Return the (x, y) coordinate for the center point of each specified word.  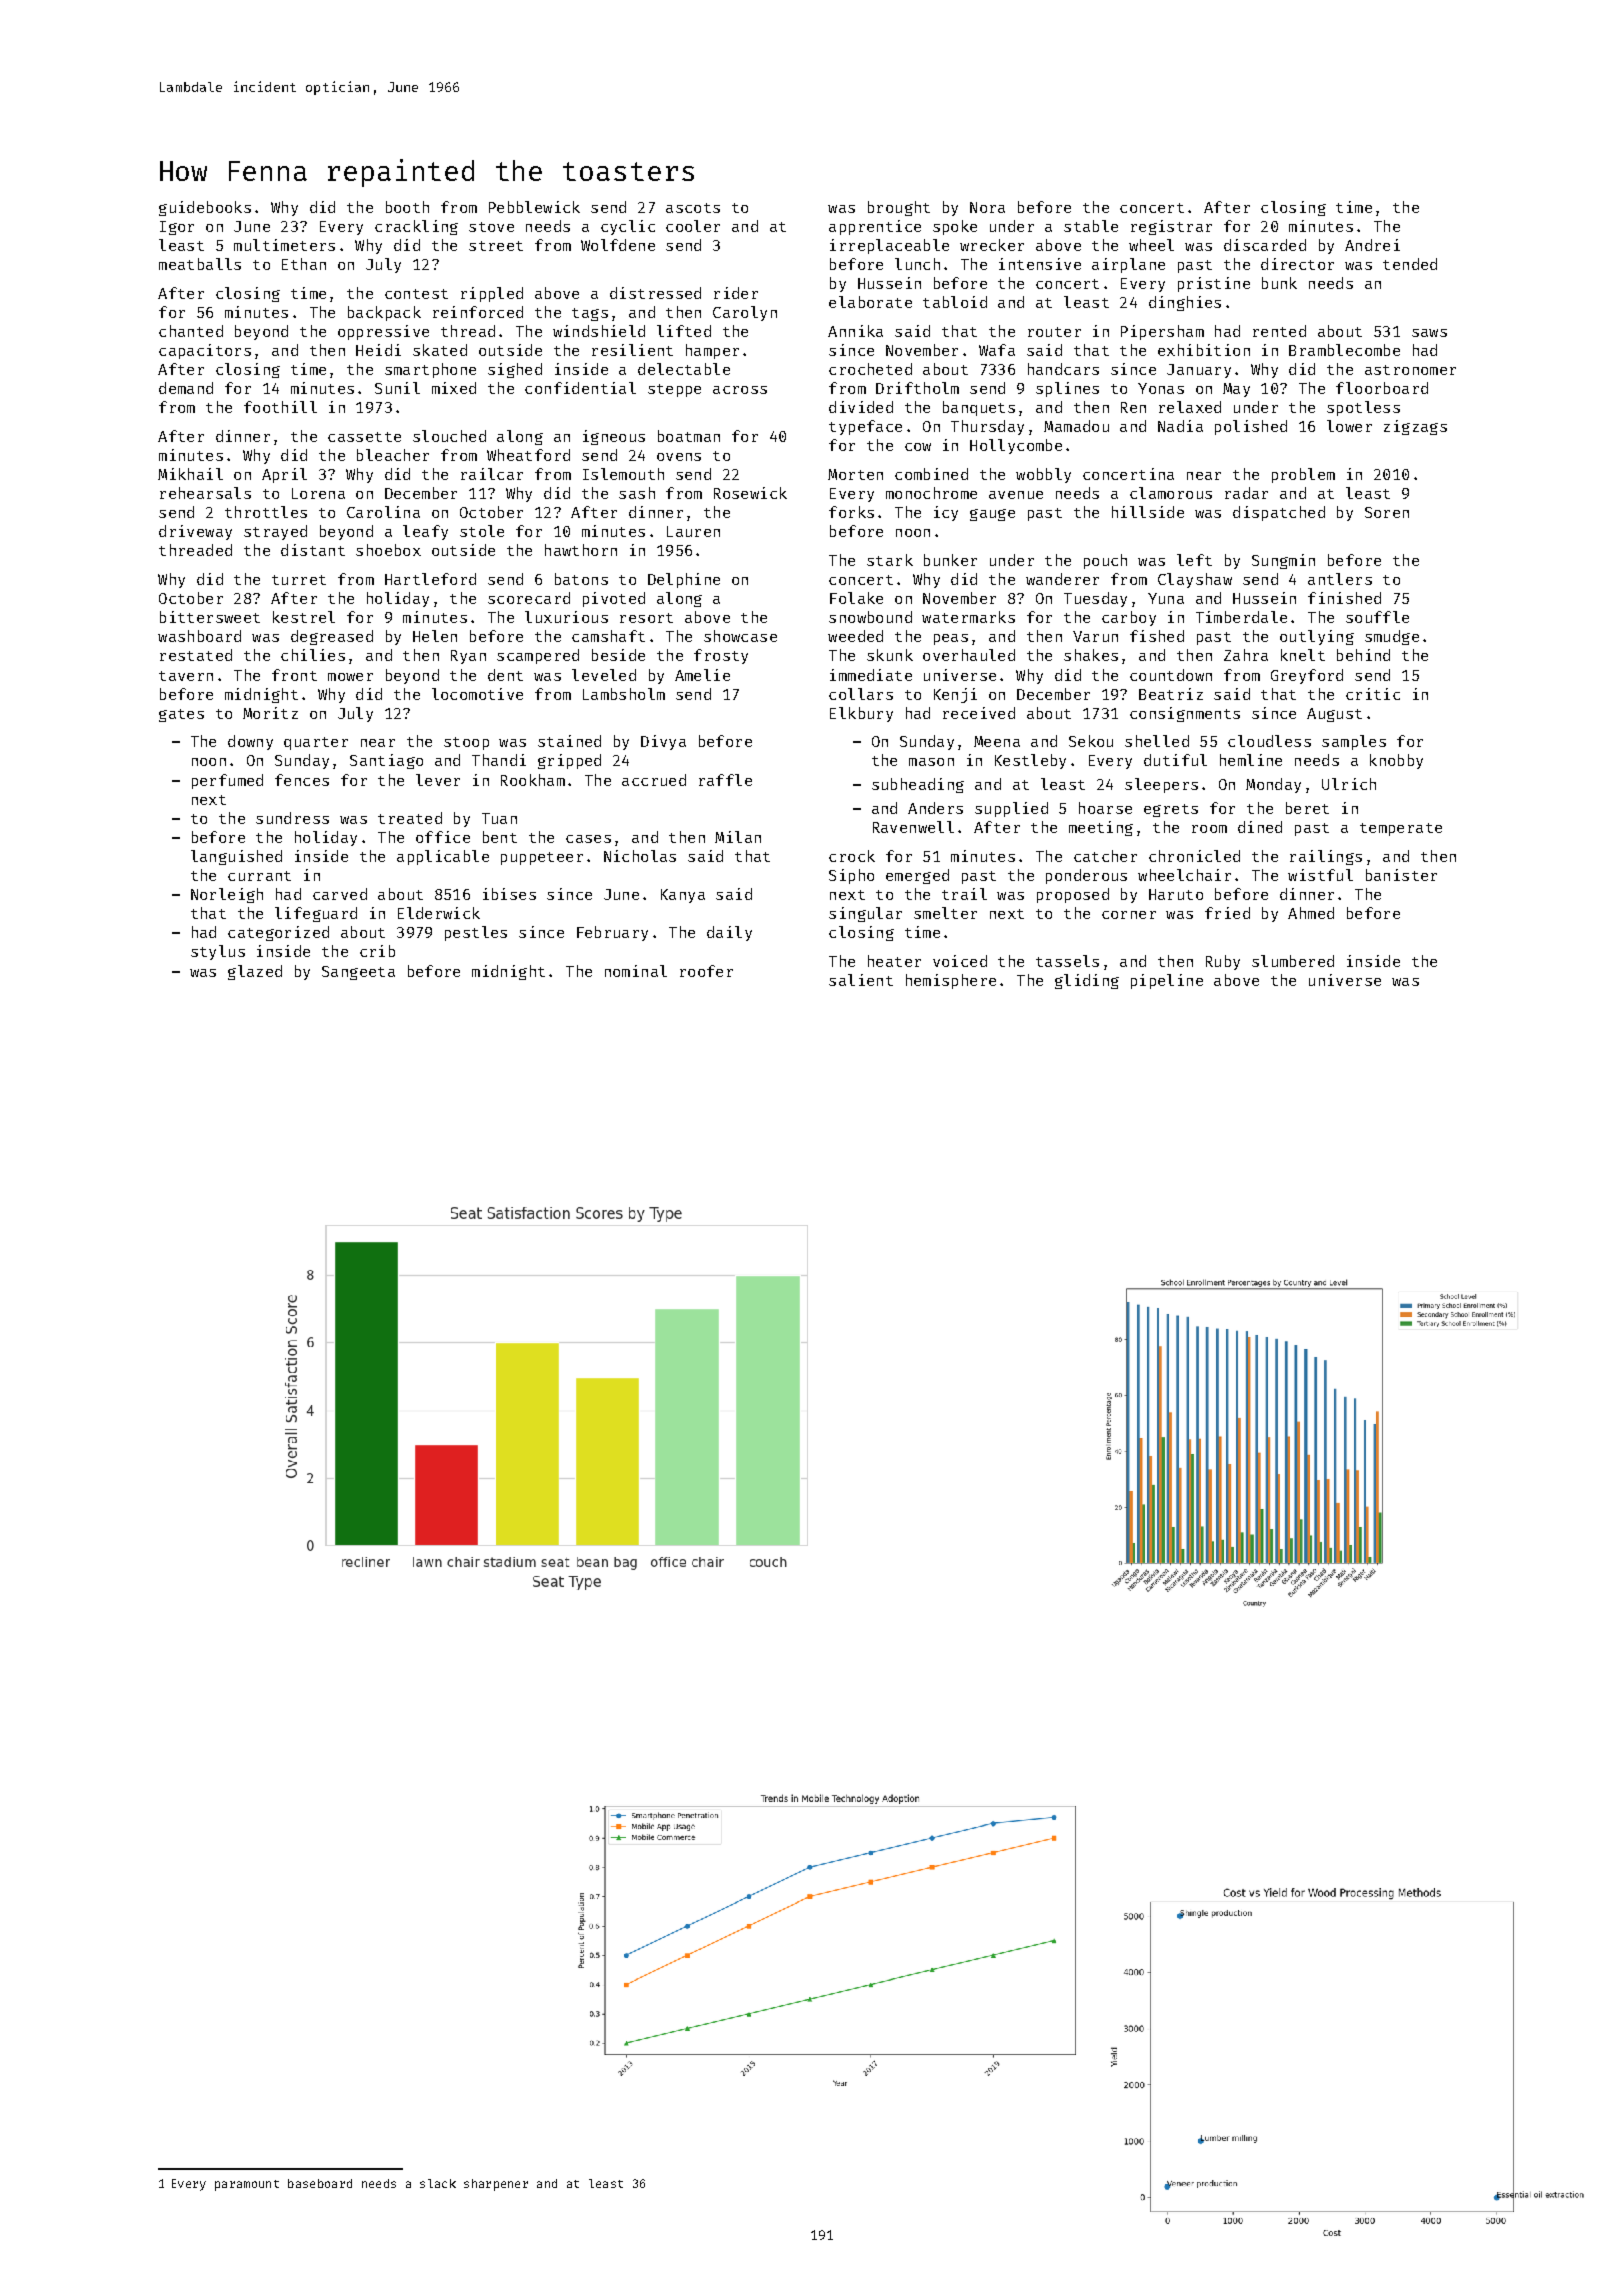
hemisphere (951, 981)
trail (964, 894)
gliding (1087, 981)
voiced (960, 961)
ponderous (1086, 876)
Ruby (1223, 962)
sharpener (496, 2185)
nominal (636, 971)
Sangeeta (358, 973)
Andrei (1372, 245)
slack (438, 2183)
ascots (693, 208)
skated (440, 350)
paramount (247, 2185)
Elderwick (439, 913)
